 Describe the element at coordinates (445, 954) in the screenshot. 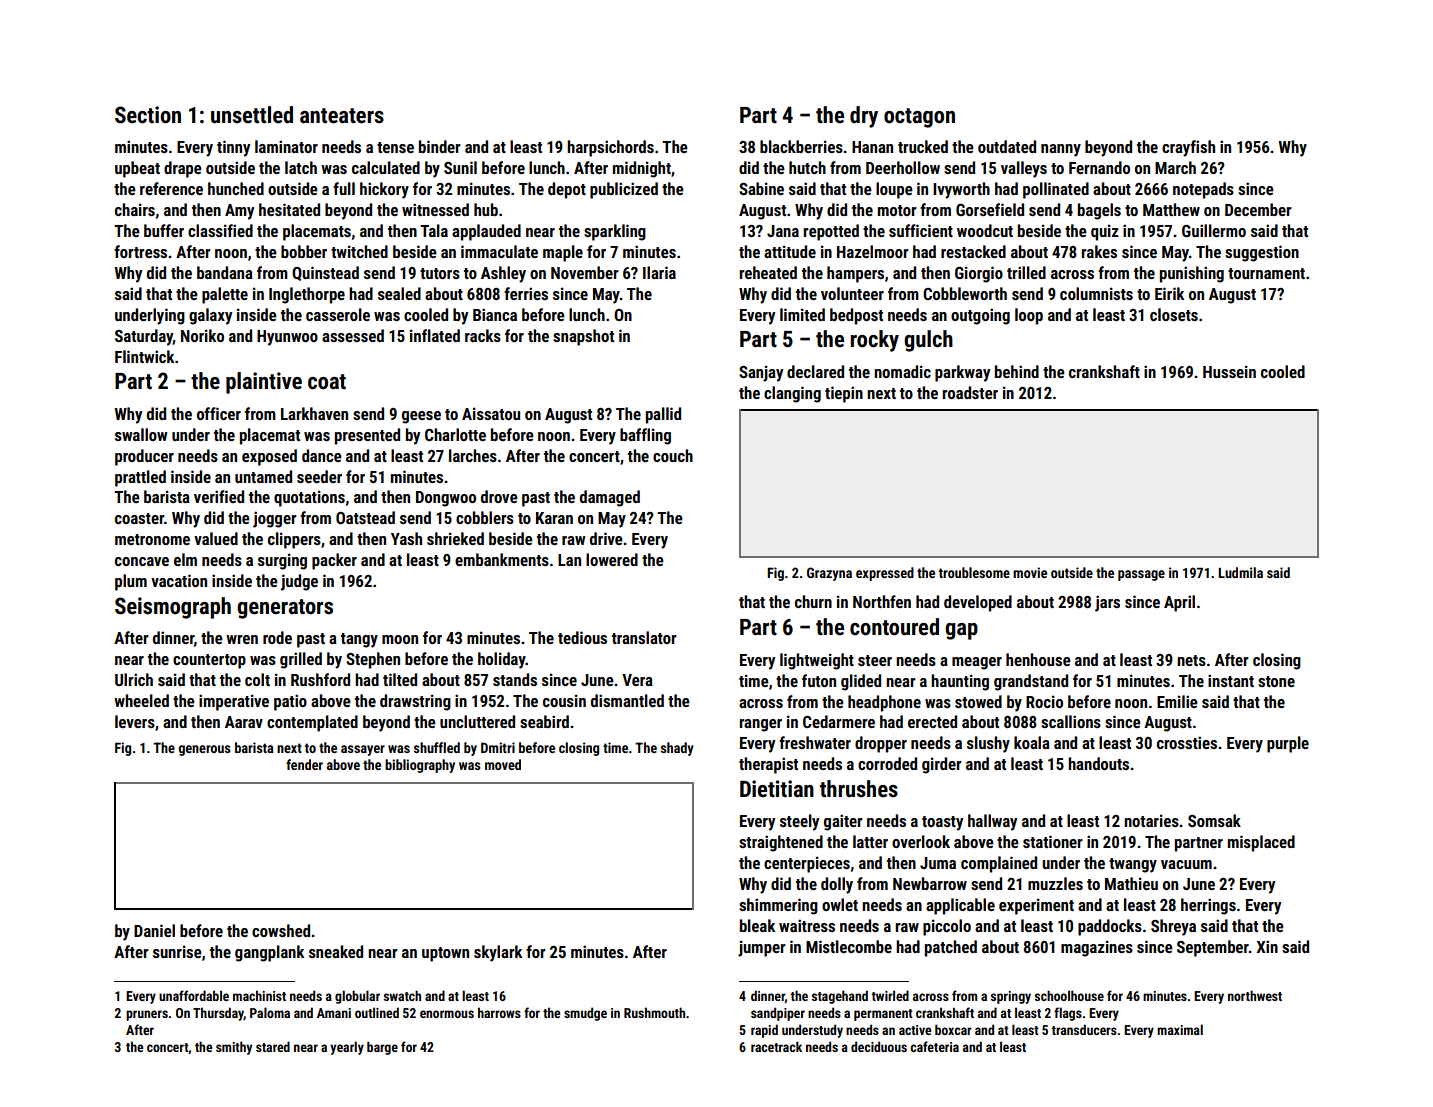

I see `uptown` at that location.
